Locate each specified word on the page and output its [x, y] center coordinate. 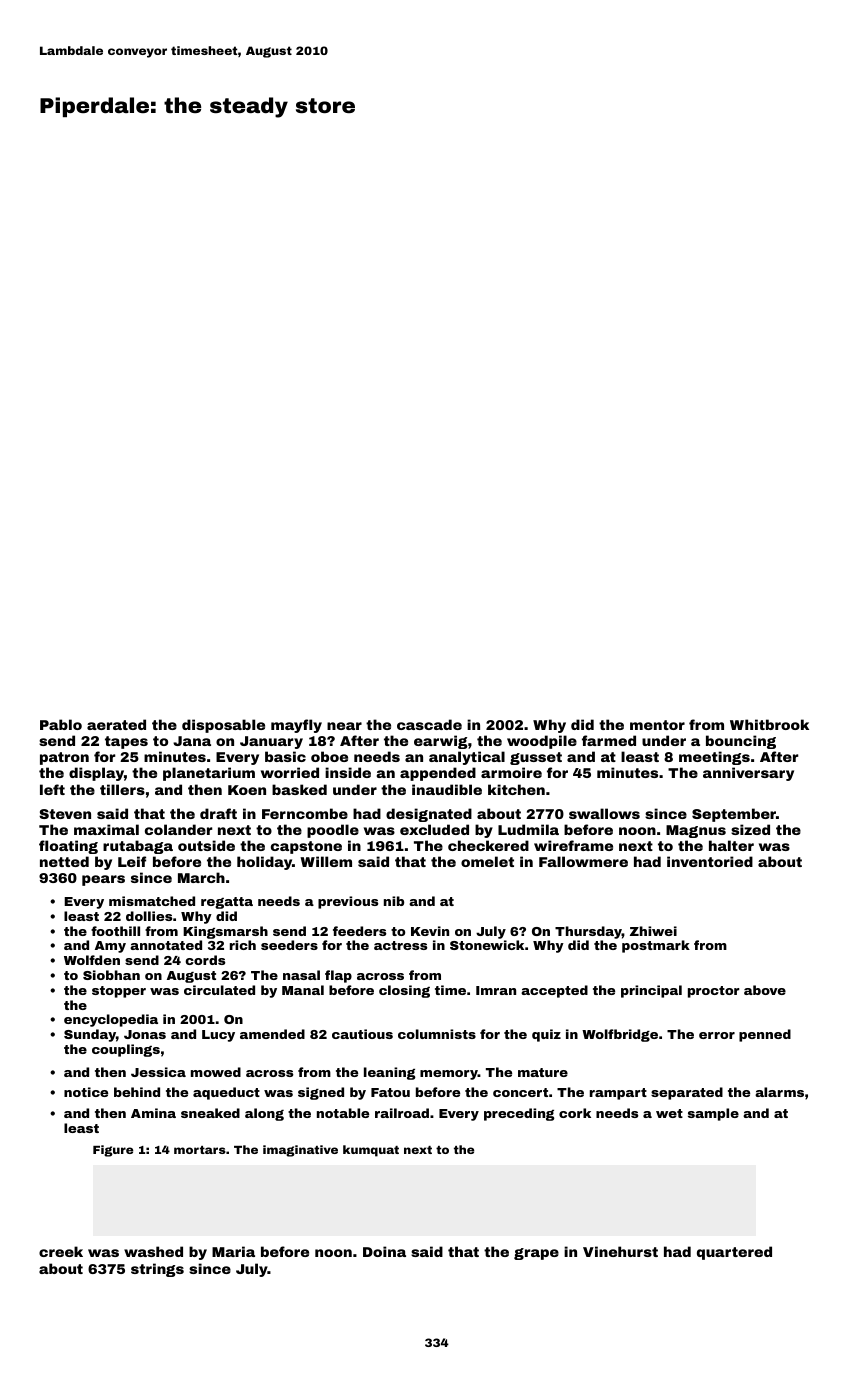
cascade [429, 724]
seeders [289, 945]
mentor [657, 725]
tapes [126, 742]
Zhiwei [653, 931]
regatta [227, 903]
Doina [384, 1251]
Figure [113, 1151]
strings [157, 1270]
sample [713, 1114]
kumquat [371, 1151]
